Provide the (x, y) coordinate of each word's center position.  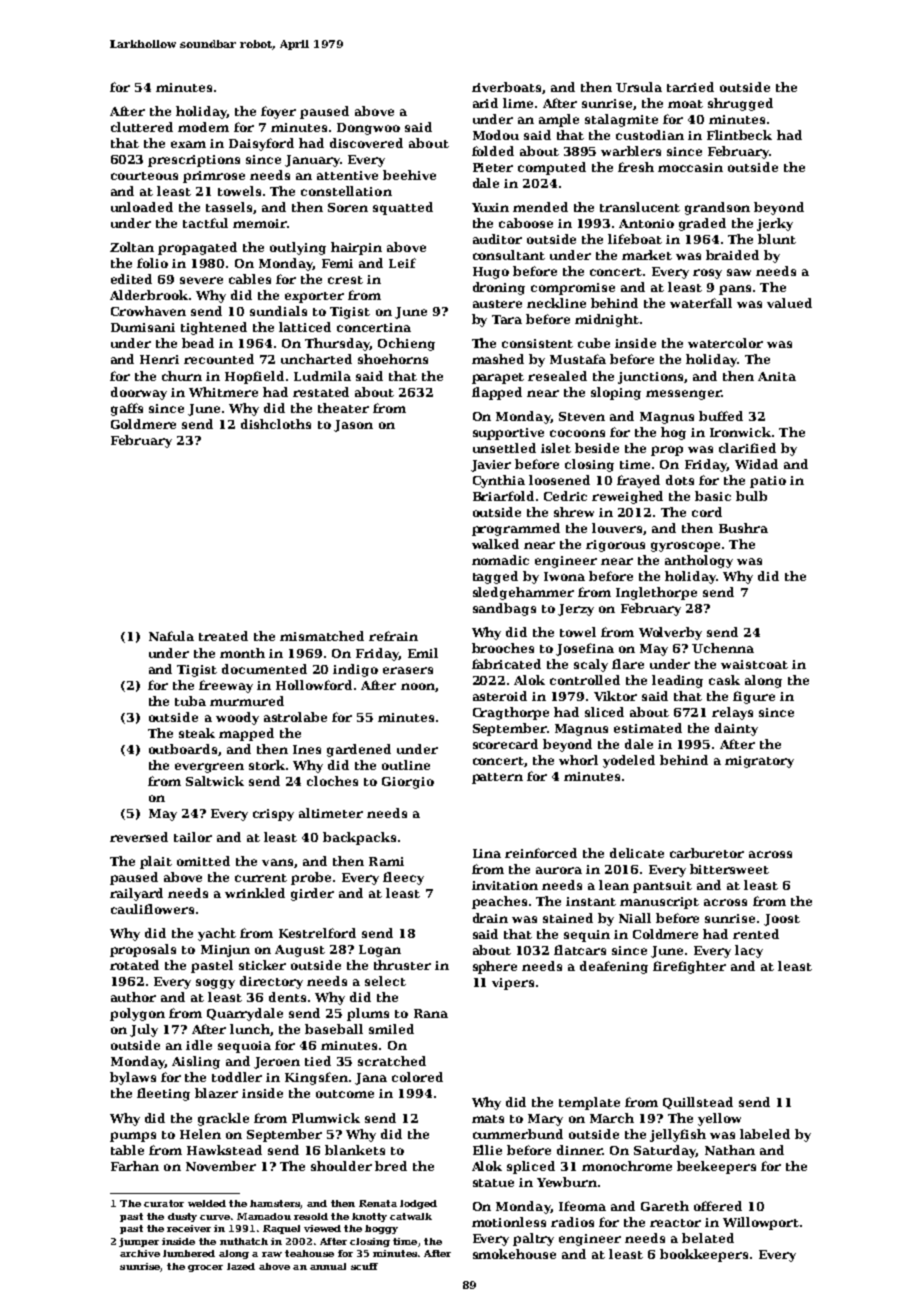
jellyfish (678, 1135)
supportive (508, 434)
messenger (683, 395)
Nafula (171, 636)
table (127, 1150)
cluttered (142, 127)
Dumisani (143, 327)
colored (417, 1077)
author (133, 997)
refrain (393, 636)
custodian (650, 135)
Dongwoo (368, 129)
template (589, 1103)
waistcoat (754, 664)
